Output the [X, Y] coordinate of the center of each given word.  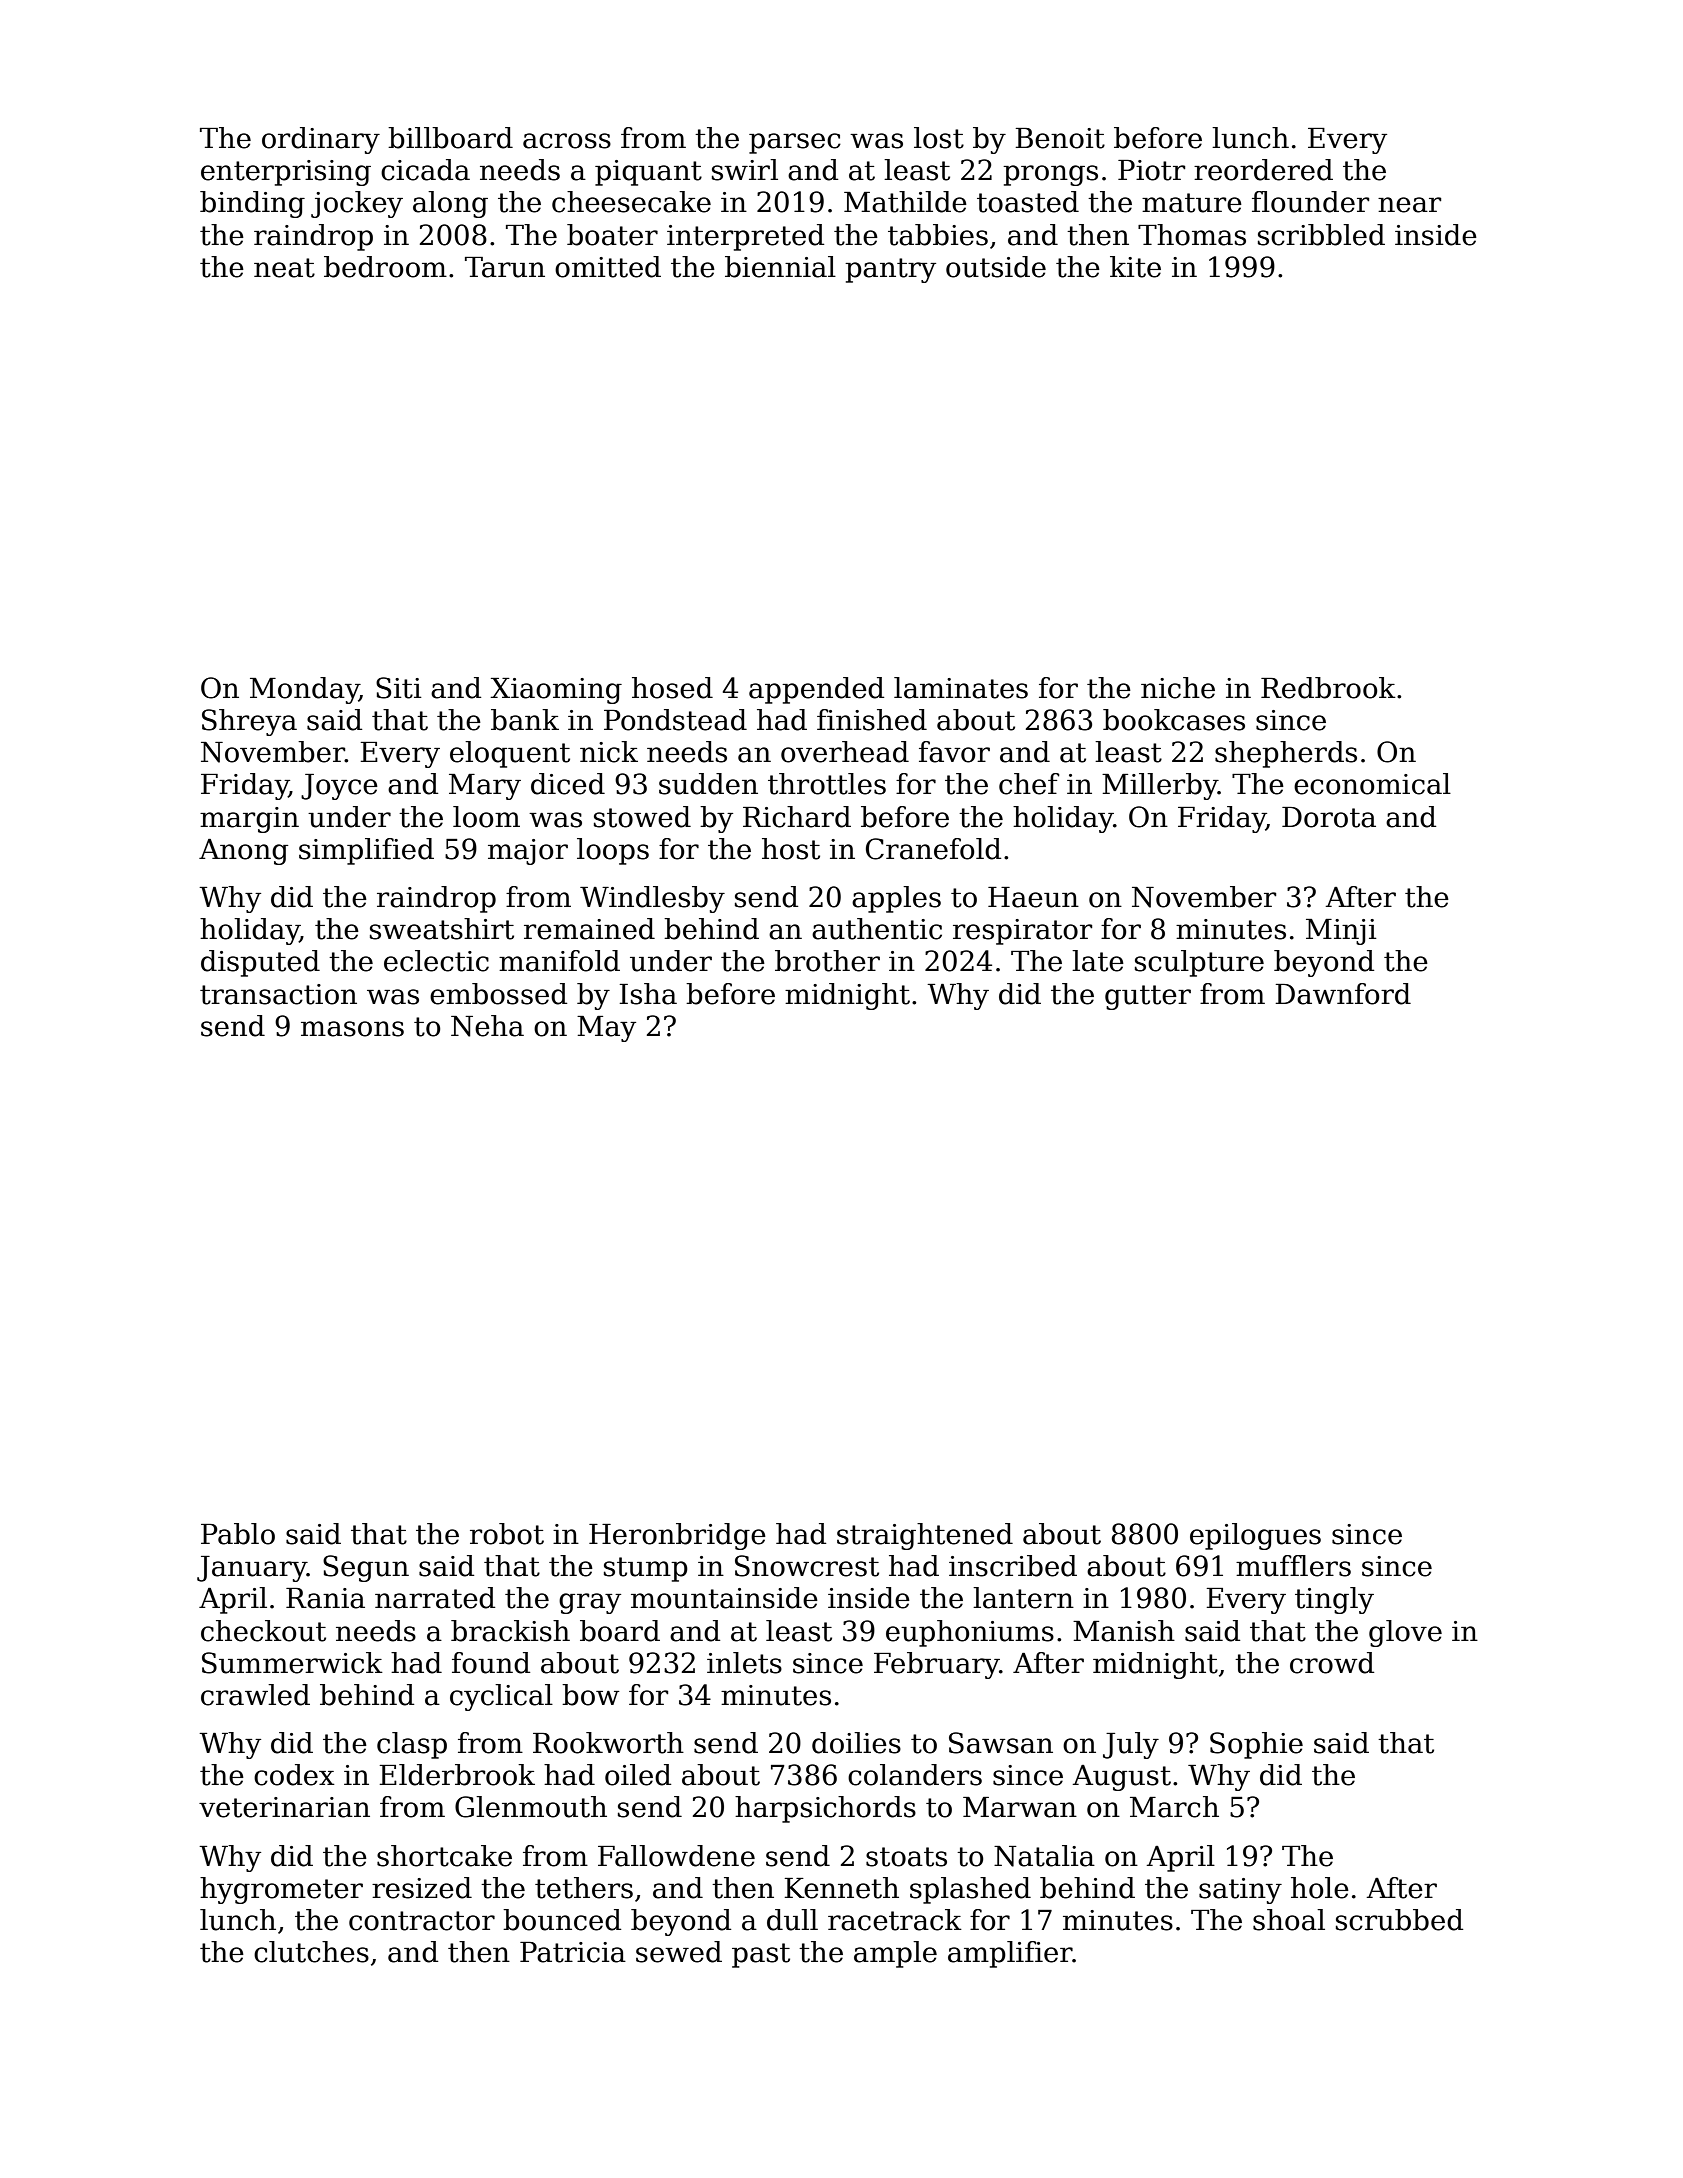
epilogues [1255, 1536]
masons [352, 1029]
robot [507, 1534]
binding [252, 204]
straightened [925, 1536]
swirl [745, 170]
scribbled [1321, 235]
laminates [961, 688]
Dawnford [1343, 994]
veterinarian [284, 1807]
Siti [399, 688]
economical [1372, 784]
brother [827, 961]
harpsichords [825, 1809]
